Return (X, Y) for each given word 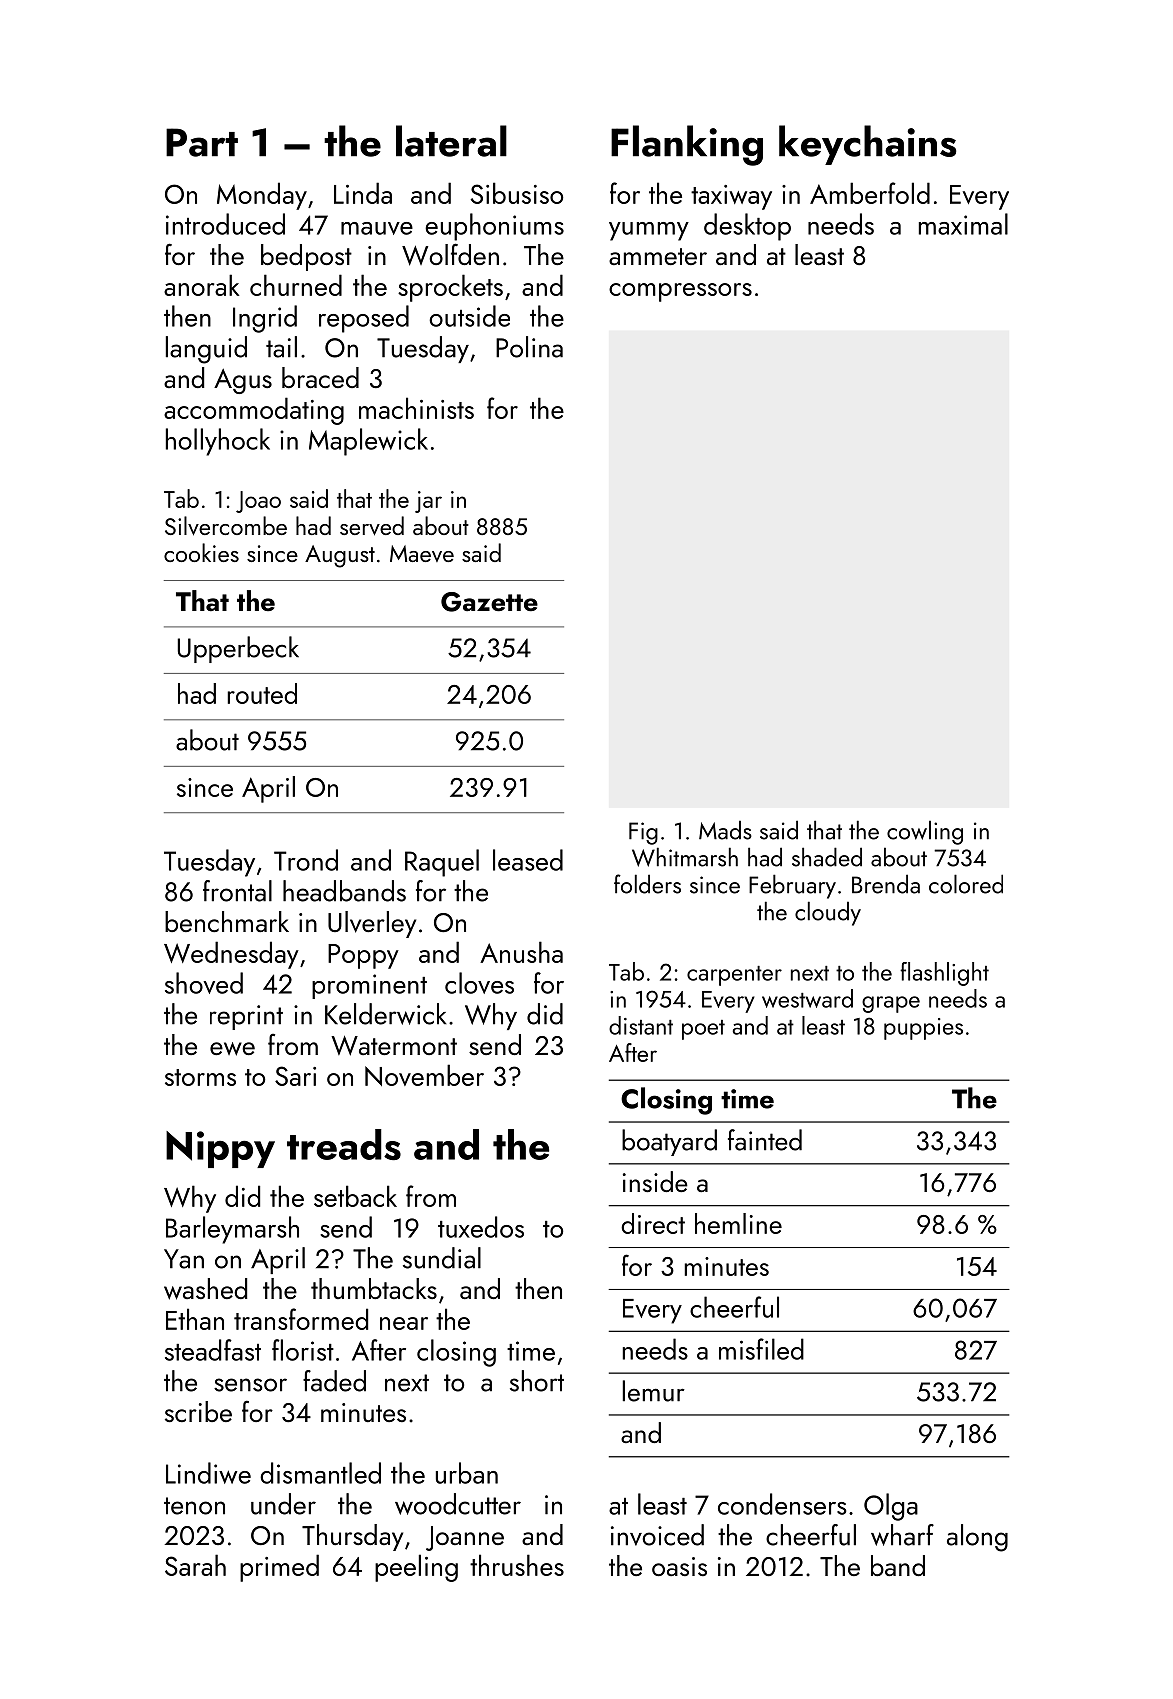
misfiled (761, 1349)
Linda (363, 193)
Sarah (195, 1565)
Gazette (489, 602)
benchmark (227, 921)
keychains (868, 145)
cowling (925, 832)
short (537, 1381)
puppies (923, 1029)
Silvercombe (226, 526)
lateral (451, 141)
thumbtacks (374, 1288)
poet (703, 1030)
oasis (679, 1566)
